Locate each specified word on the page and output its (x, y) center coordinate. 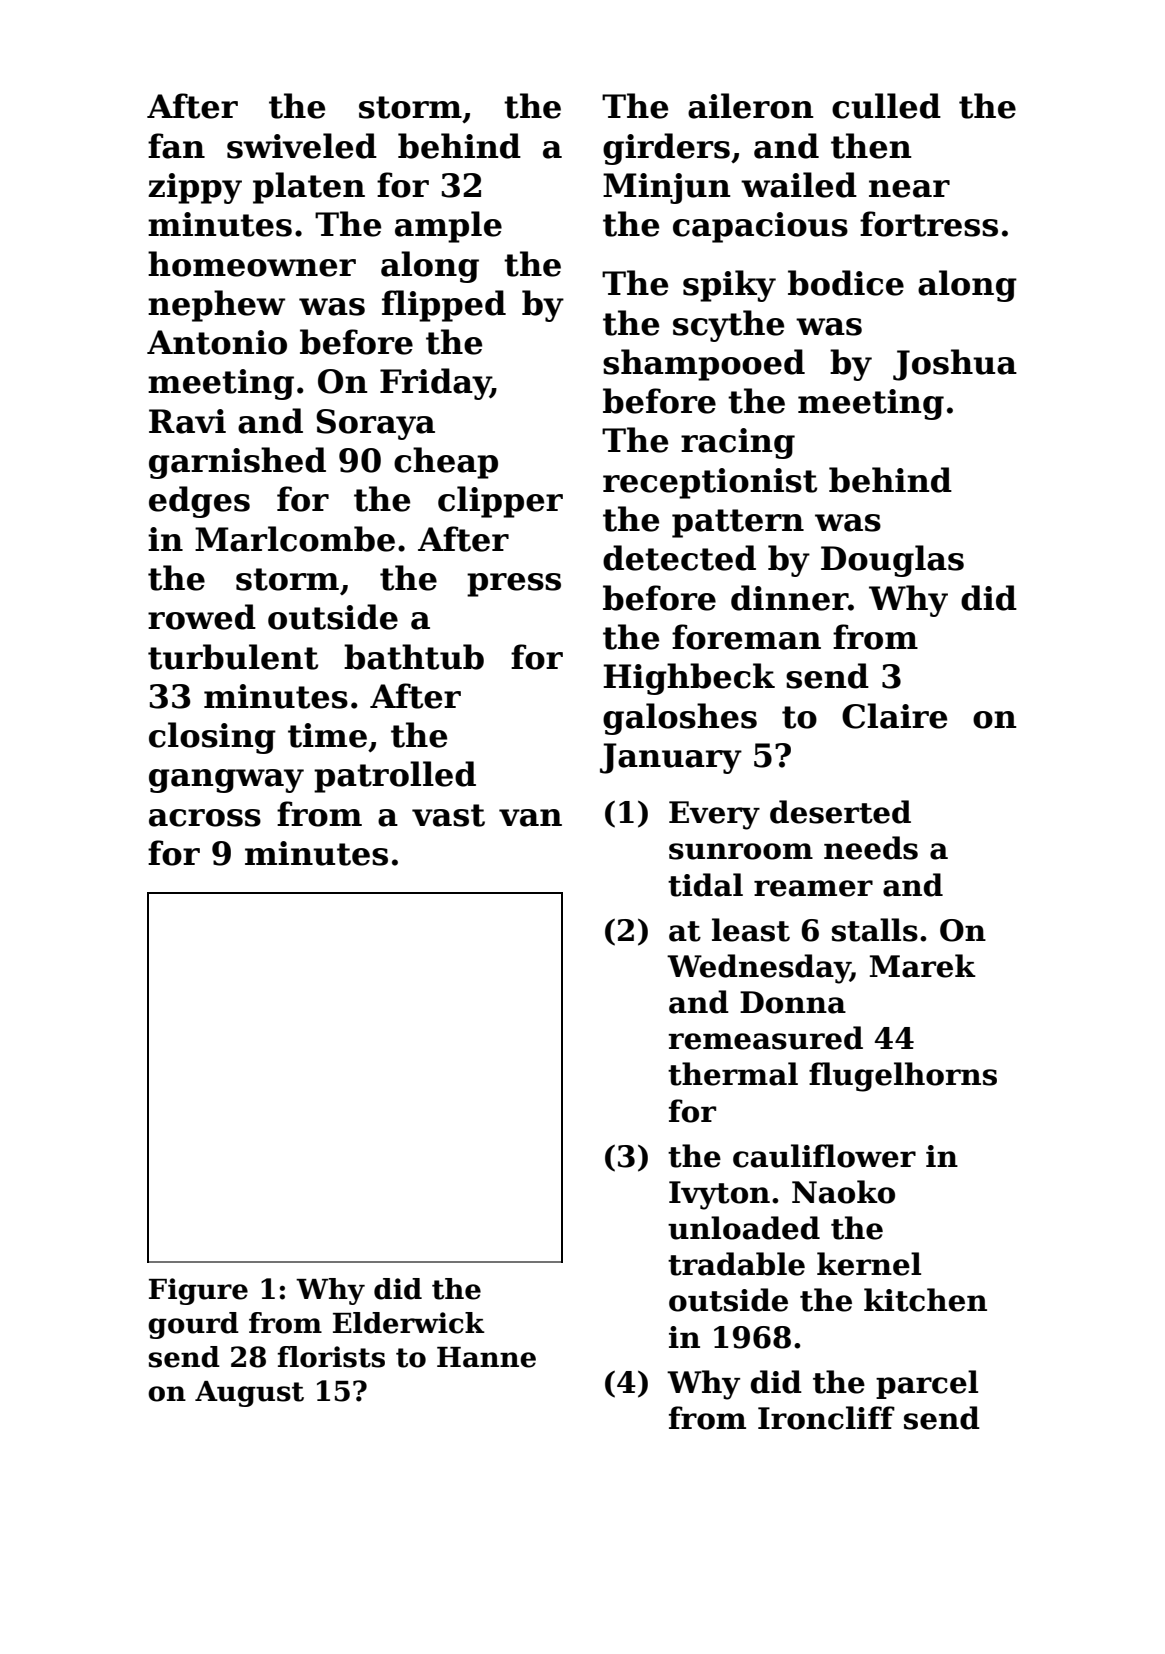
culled (886, 106)
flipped (444, 306)
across (205, 818)
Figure (198, 1291)
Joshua (955, 365)
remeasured (765, 1038)
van (530, 818)
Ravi (187, 421)
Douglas (892, 561)
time (327, 735)
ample (448, 227)
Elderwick (409, 1323)
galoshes (680, 719)
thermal (733, 1074)
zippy (195, 188)
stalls (875, 930)
